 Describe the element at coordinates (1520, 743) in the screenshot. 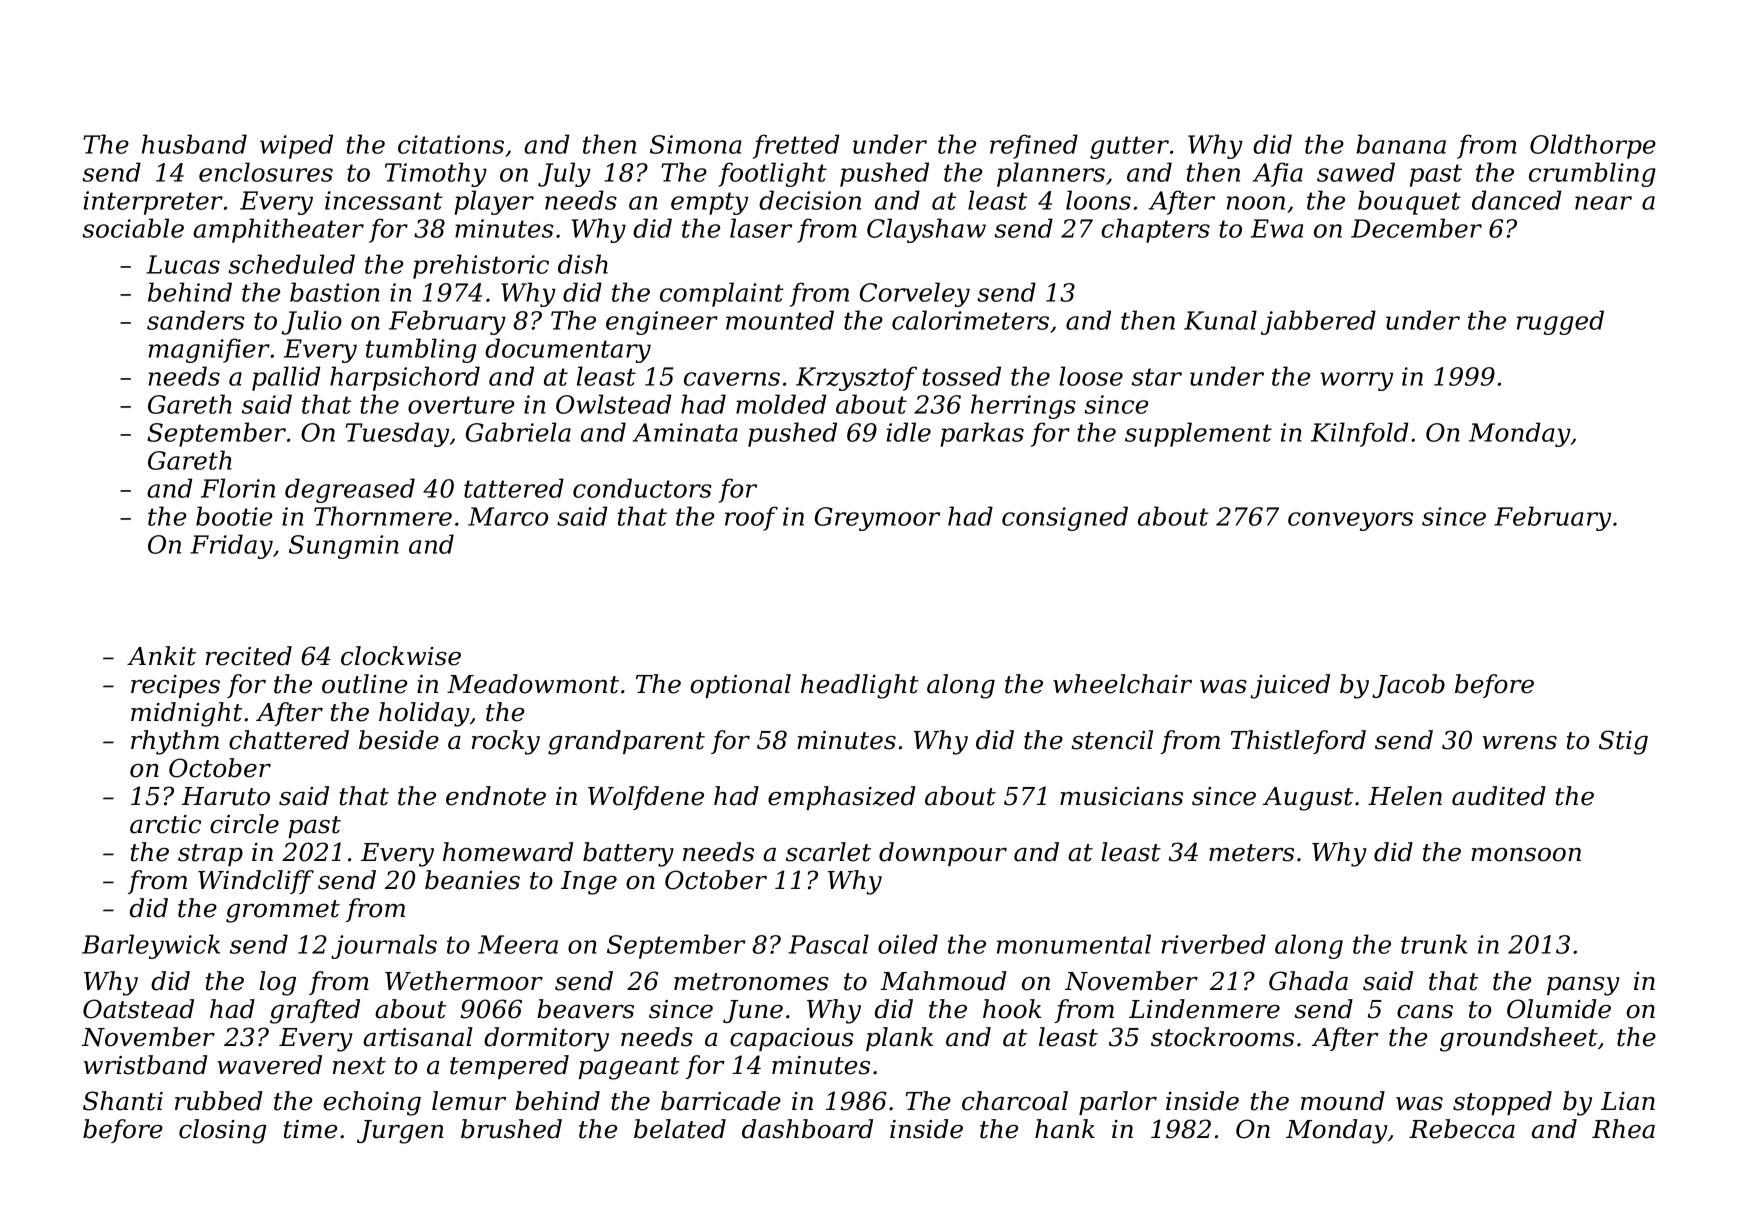

I see `wrens` at that location.
